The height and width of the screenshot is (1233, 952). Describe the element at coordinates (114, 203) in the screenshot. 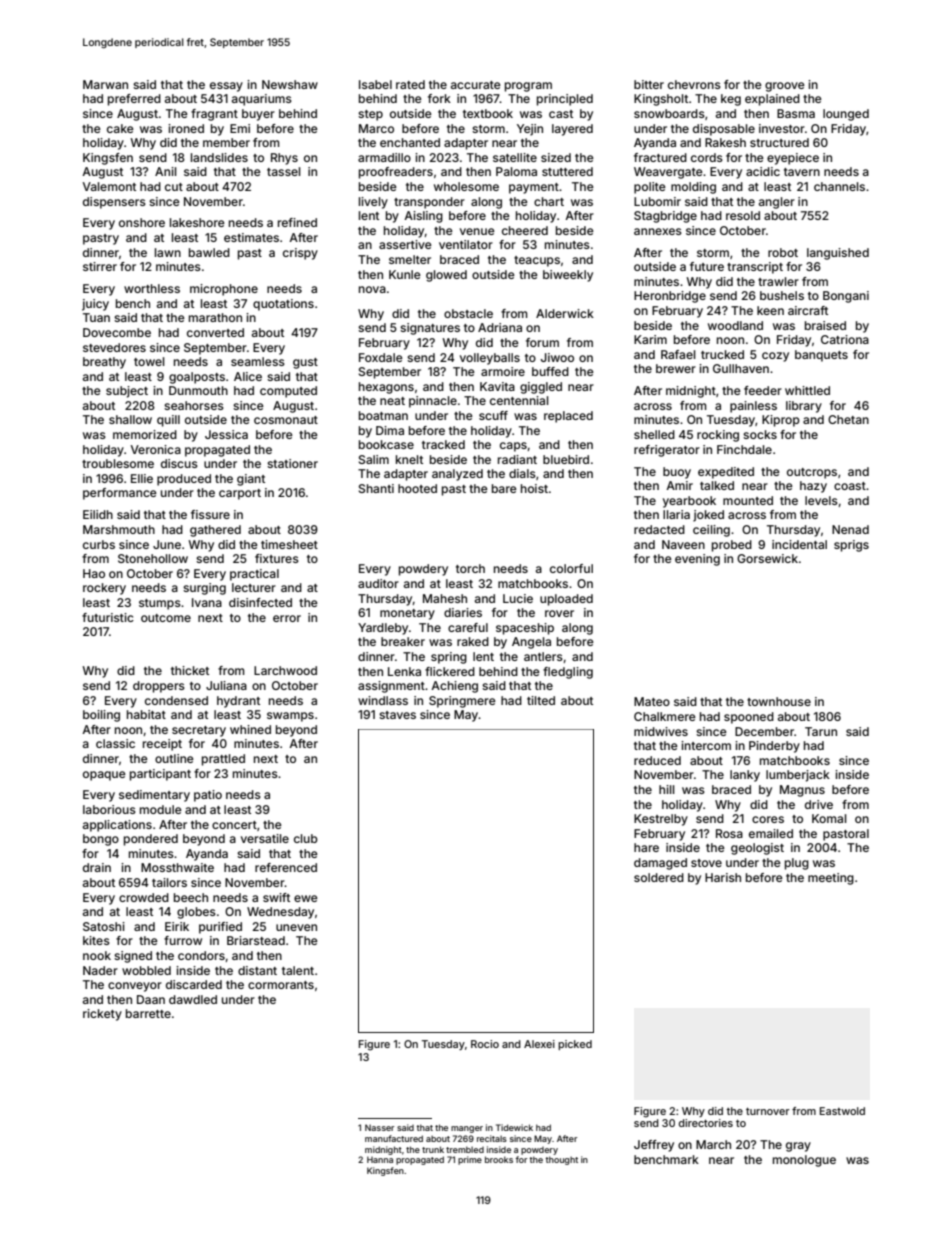

I see `dispensers` at that location.
